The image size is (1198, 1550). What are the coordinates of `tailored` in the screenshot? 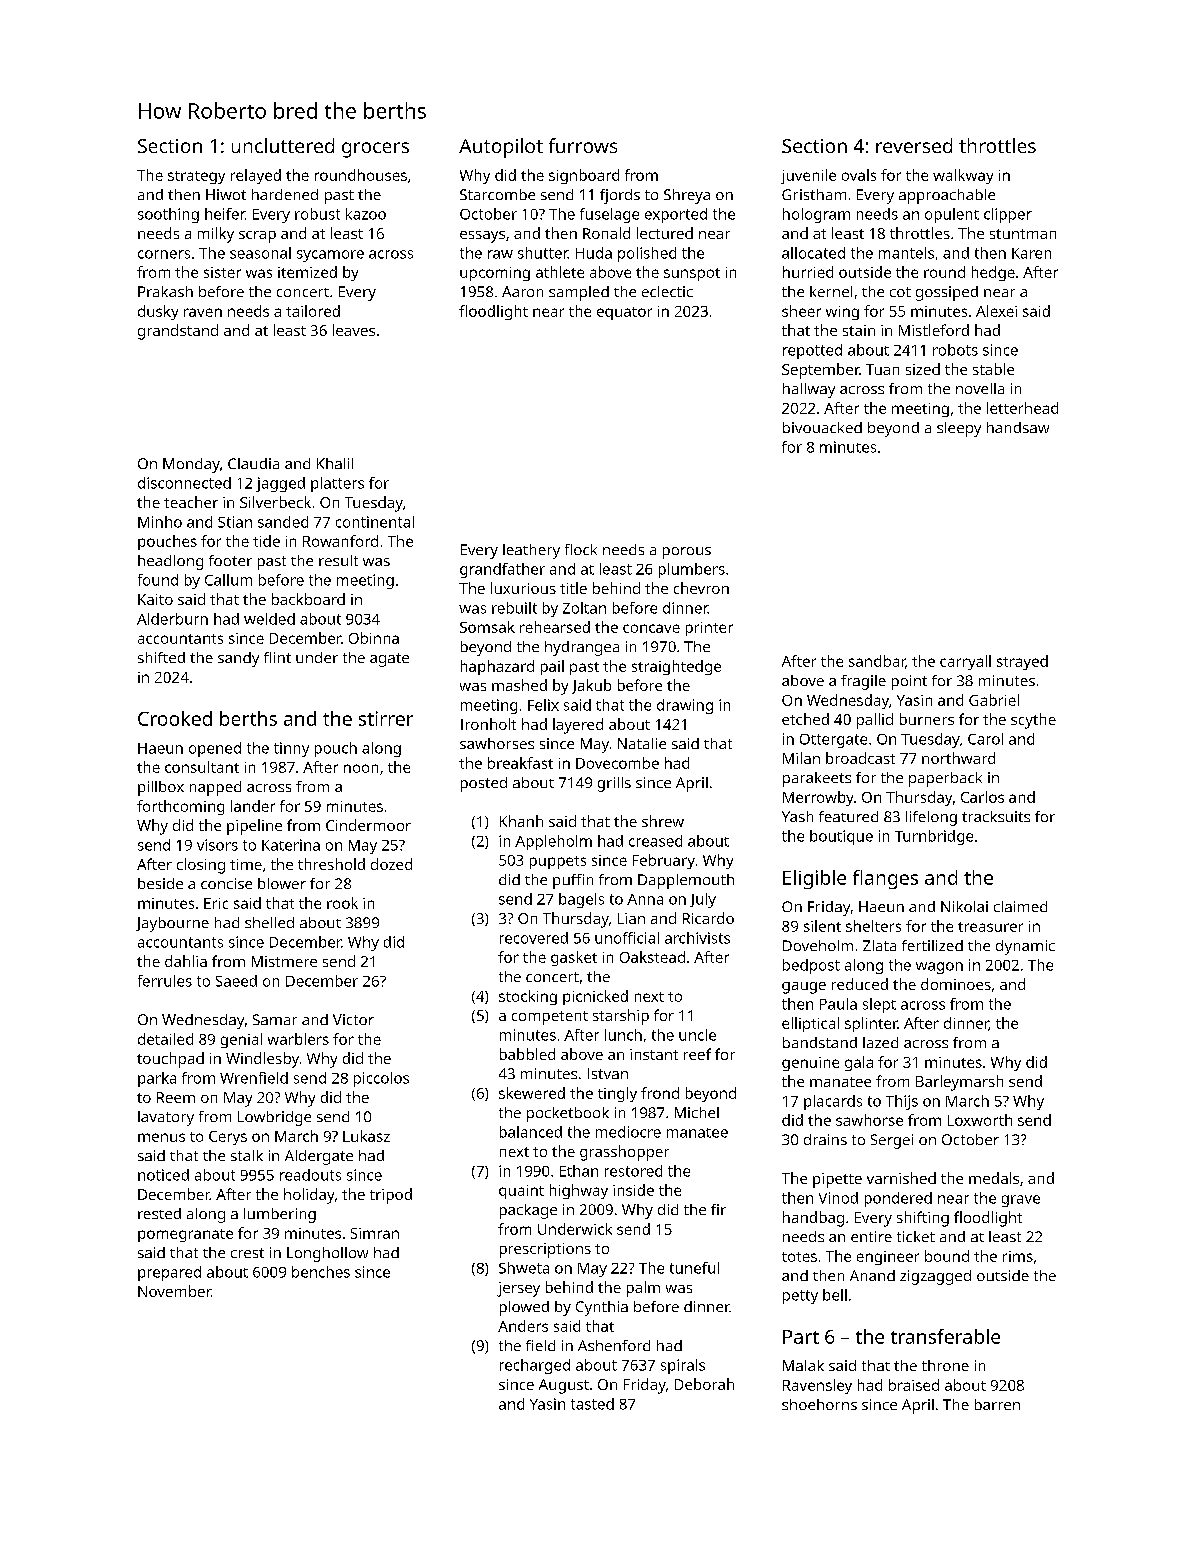 It's located at (313, 311).
